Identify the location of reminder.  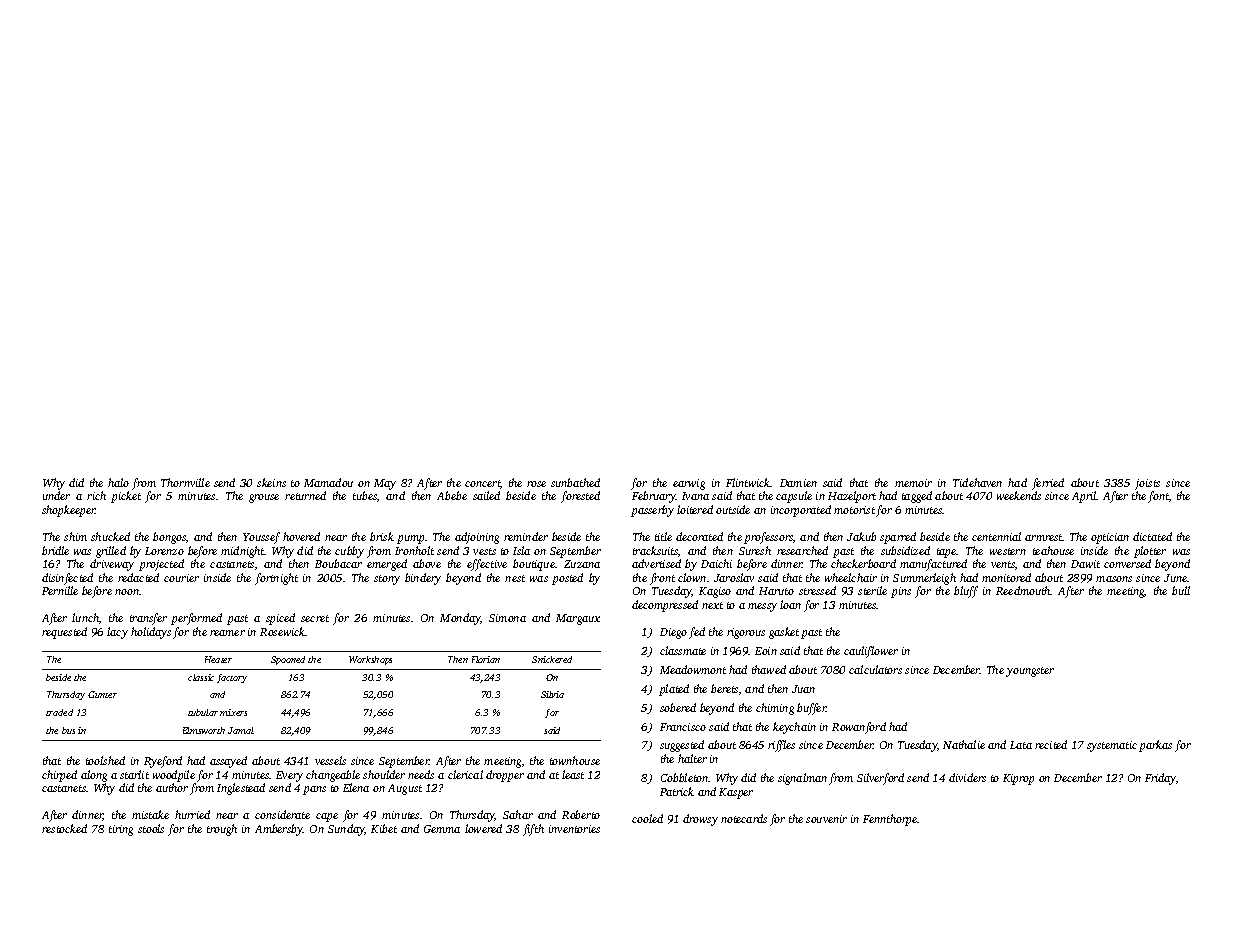
(526, 536).
